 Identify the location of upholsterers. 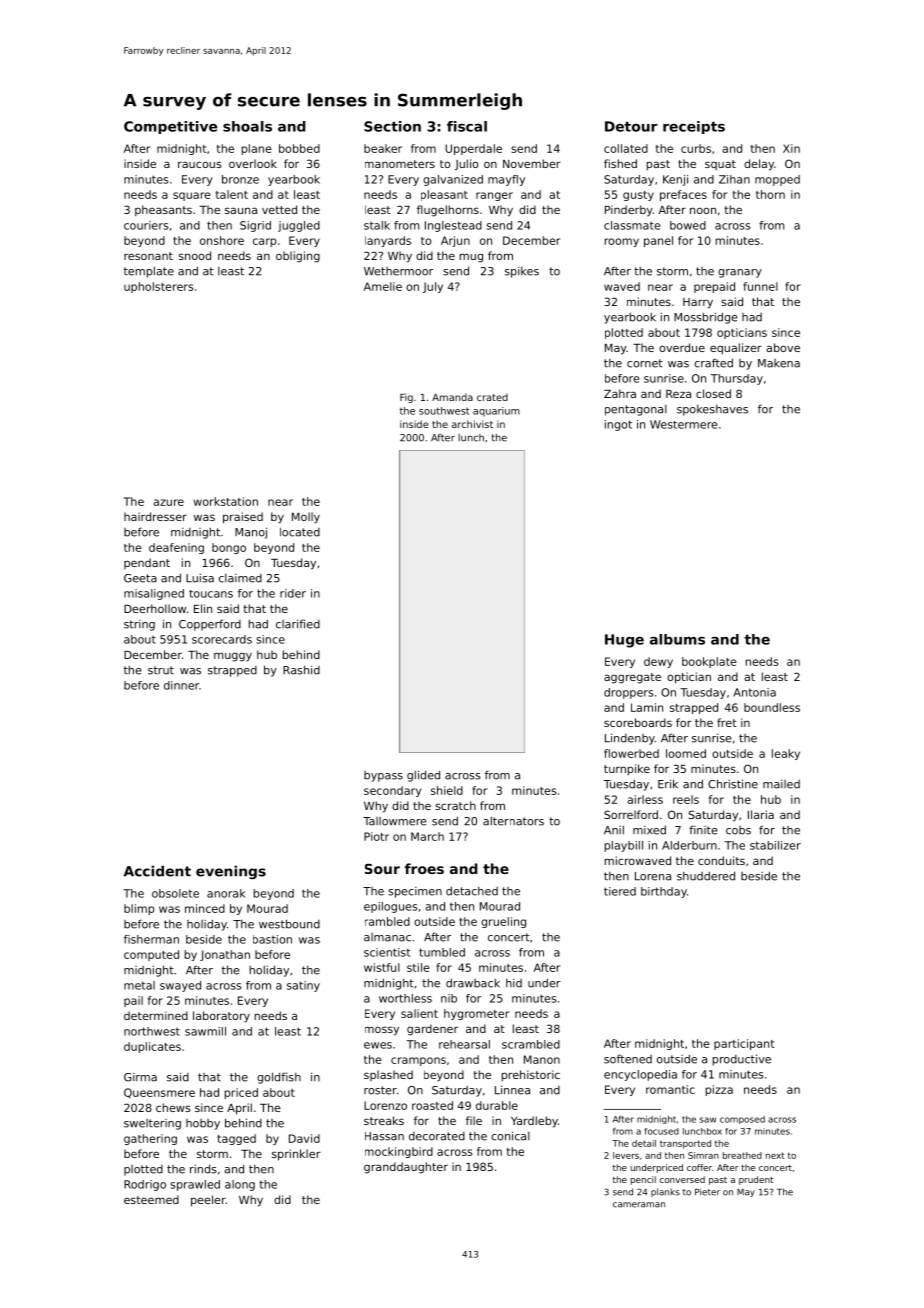
(158, 287).
